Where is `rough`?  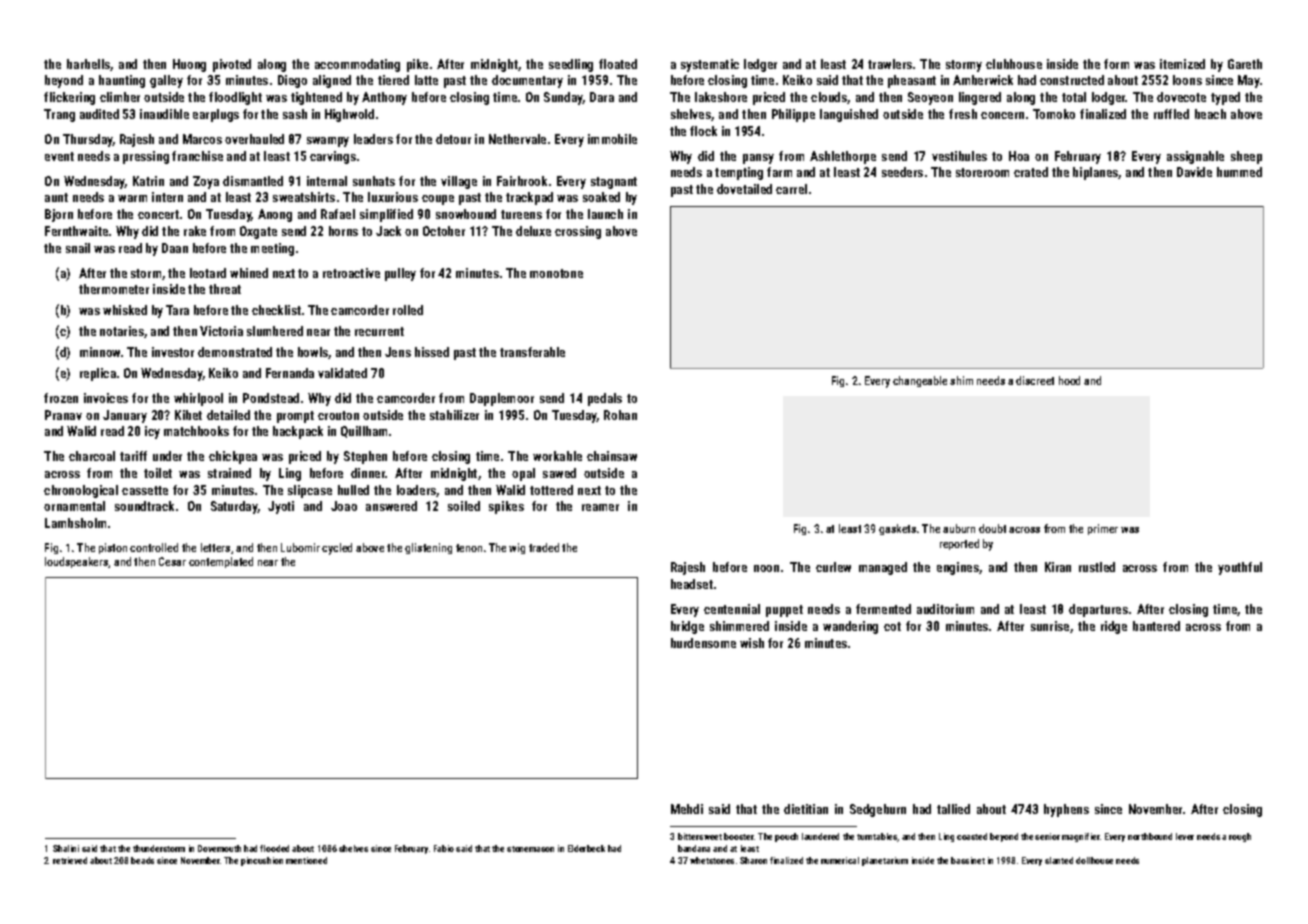 rough is located at coordinates (1240, 837).
